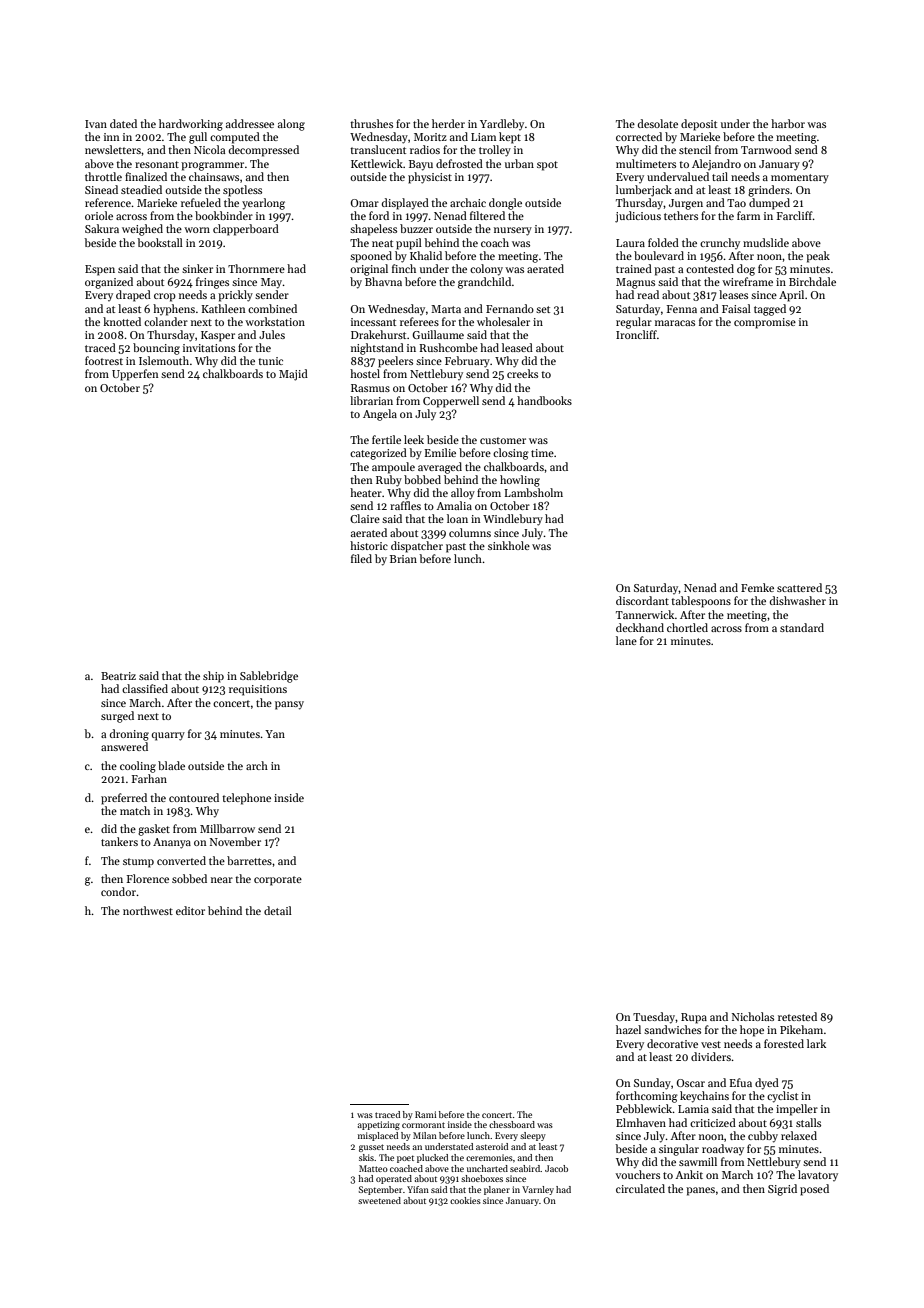 The height and width of the screenshot is (1308, 924). Describe the element at coordinates (124, 746) in the screenshot. I see `answered` at that location.
